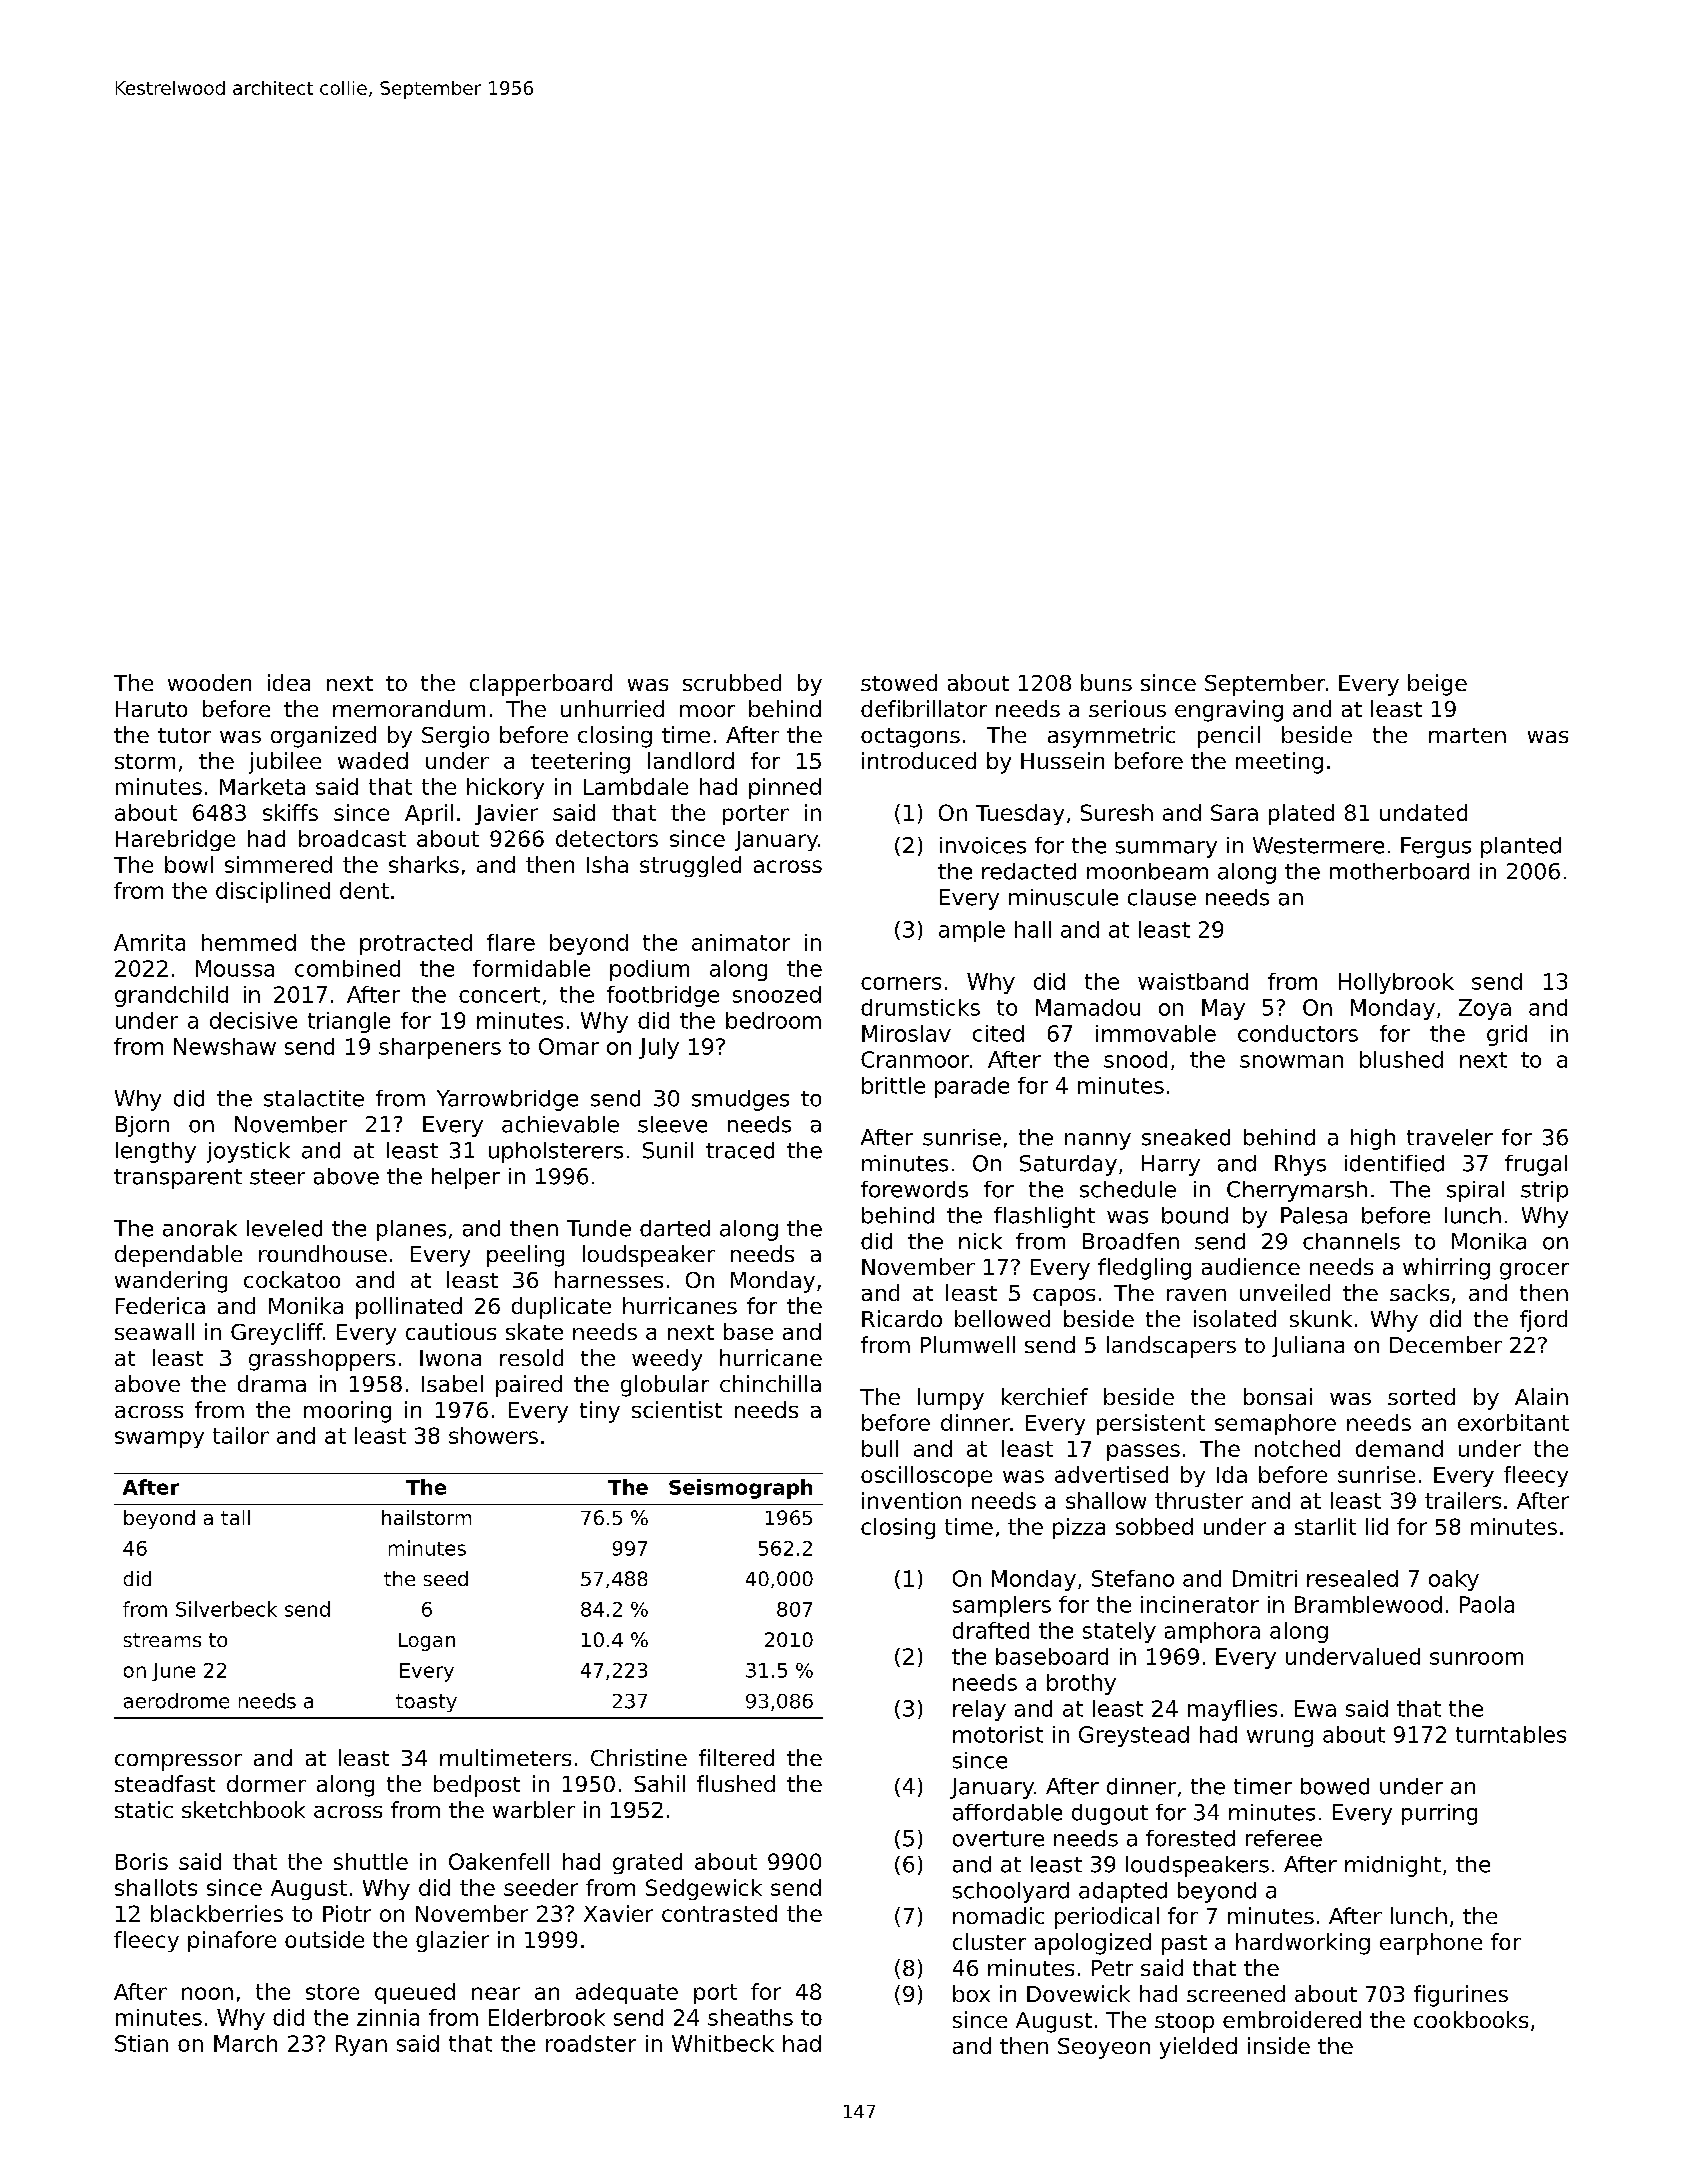 The image size is (1683, 2178). I want to click on buns, so click(1106, 682).
